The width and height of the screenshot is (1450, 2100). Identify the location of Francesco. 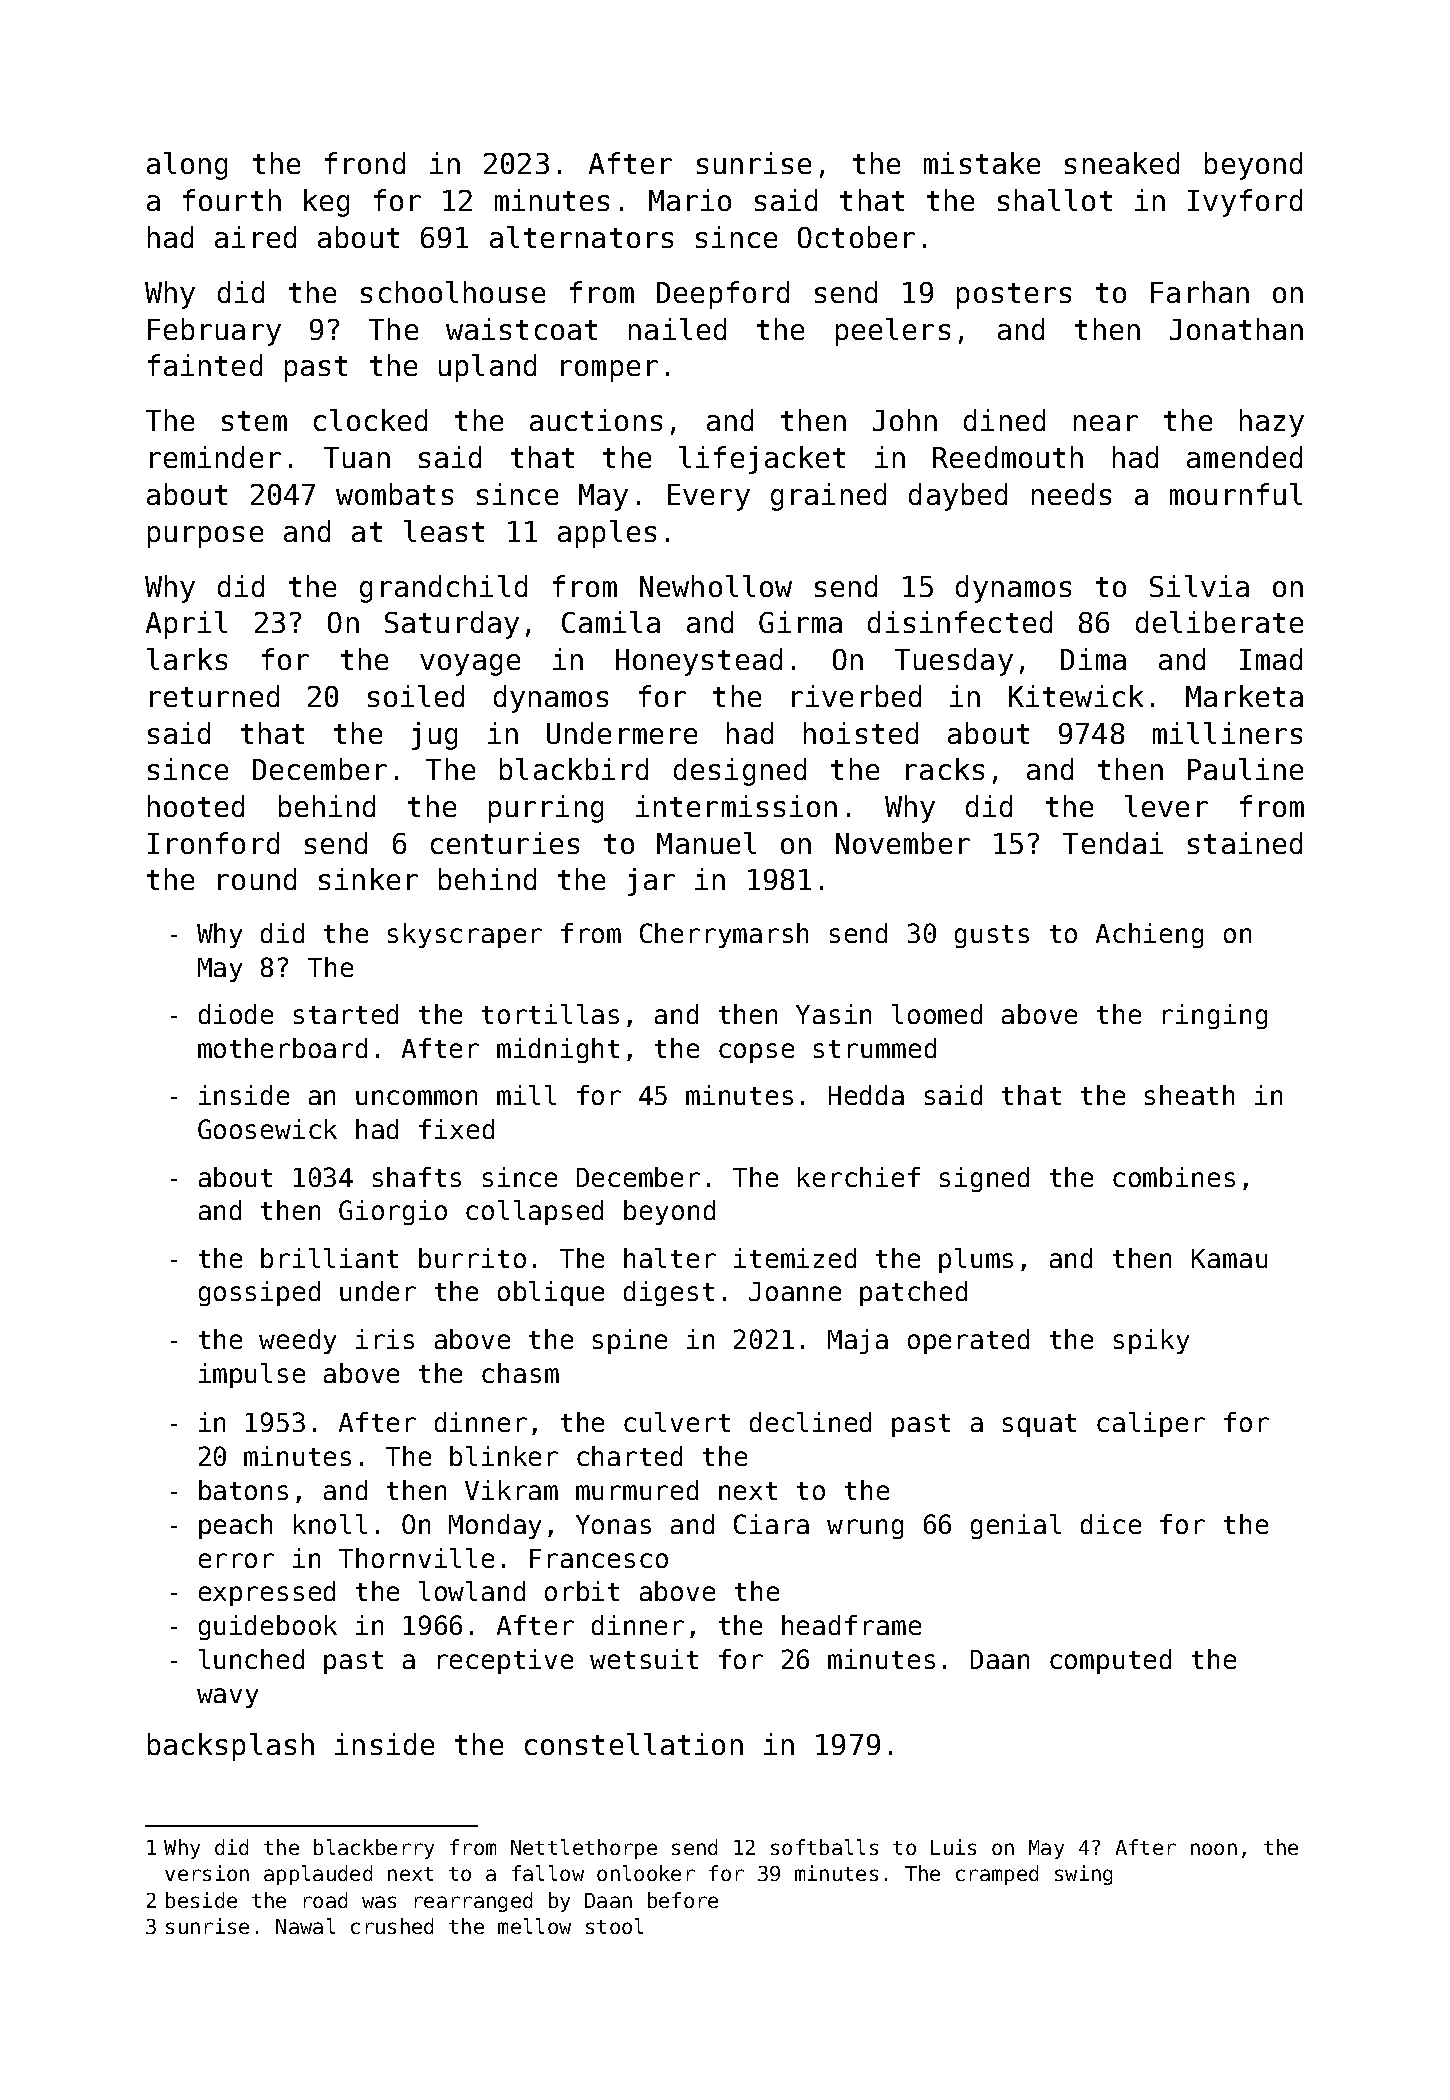
(599, 1558).
